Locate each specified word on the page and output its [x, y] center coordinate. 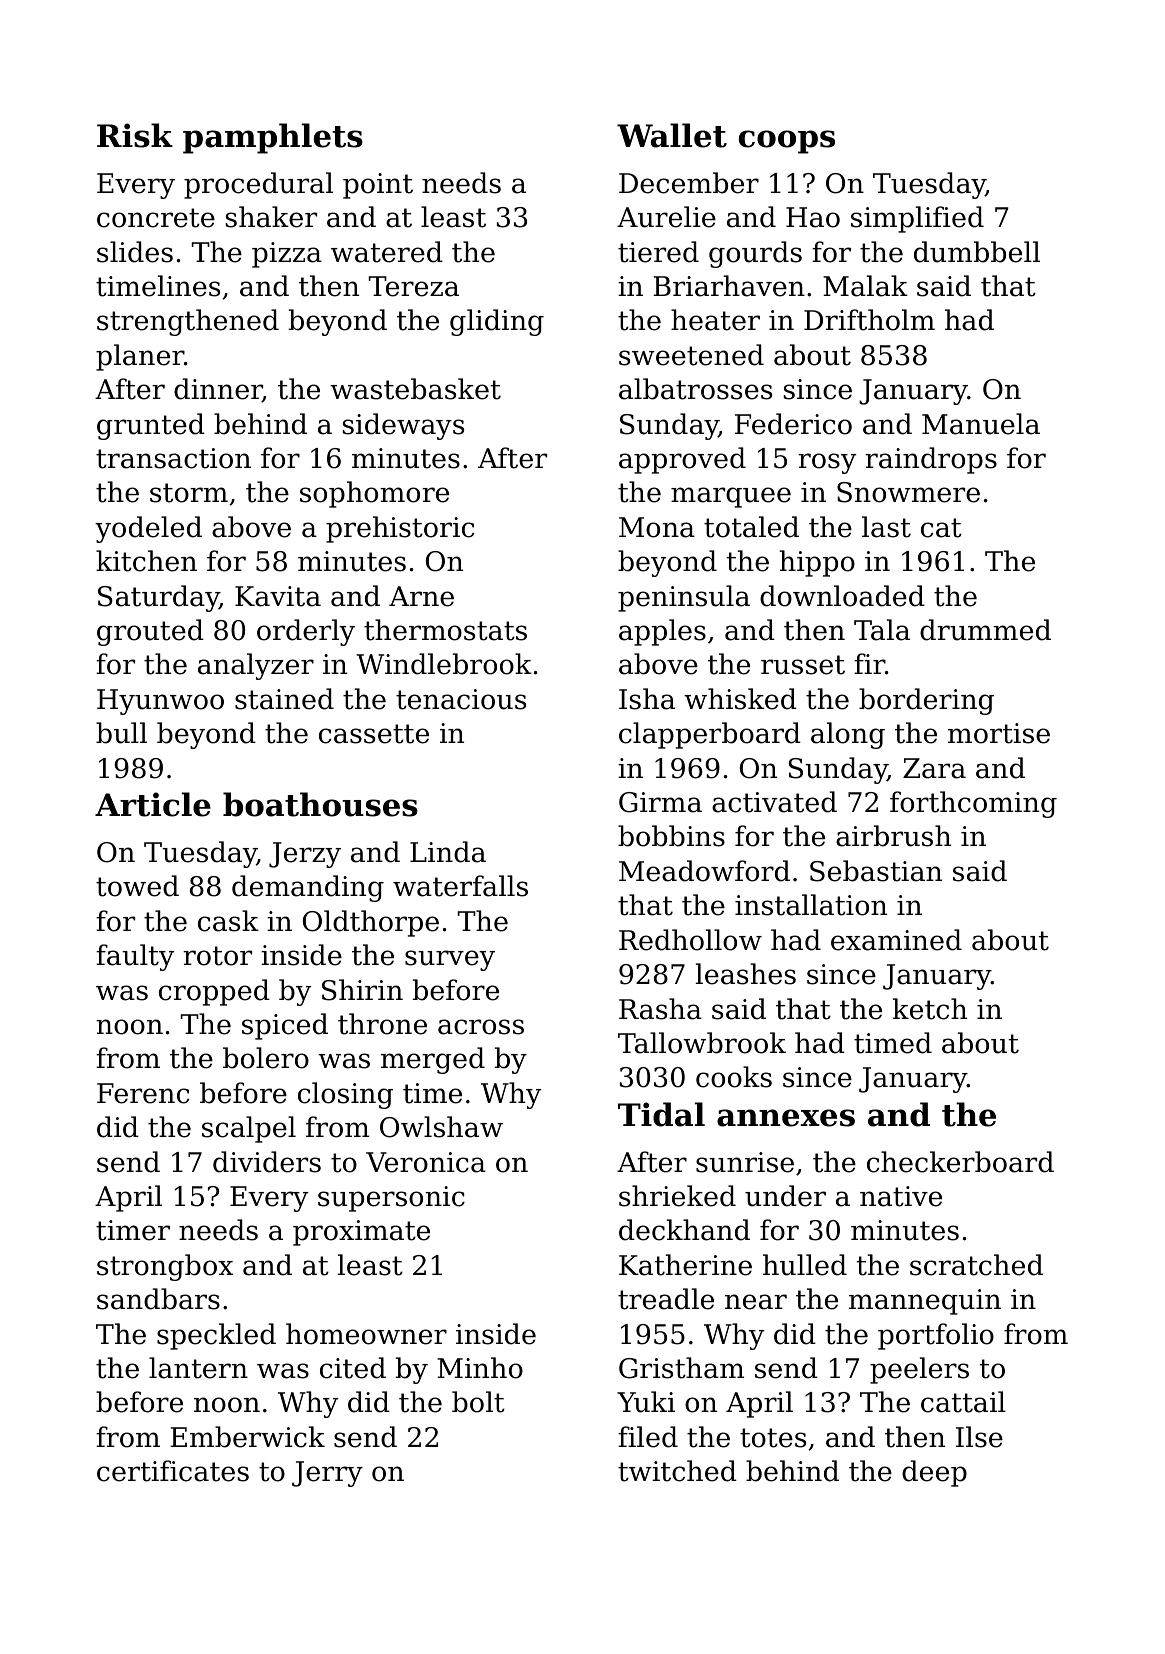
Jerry [327, 1474]
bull [121, 733]
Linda [448, 852]
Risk [135, 135]
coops [787, 142]
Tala [882, 630]
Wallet [672, 135]
